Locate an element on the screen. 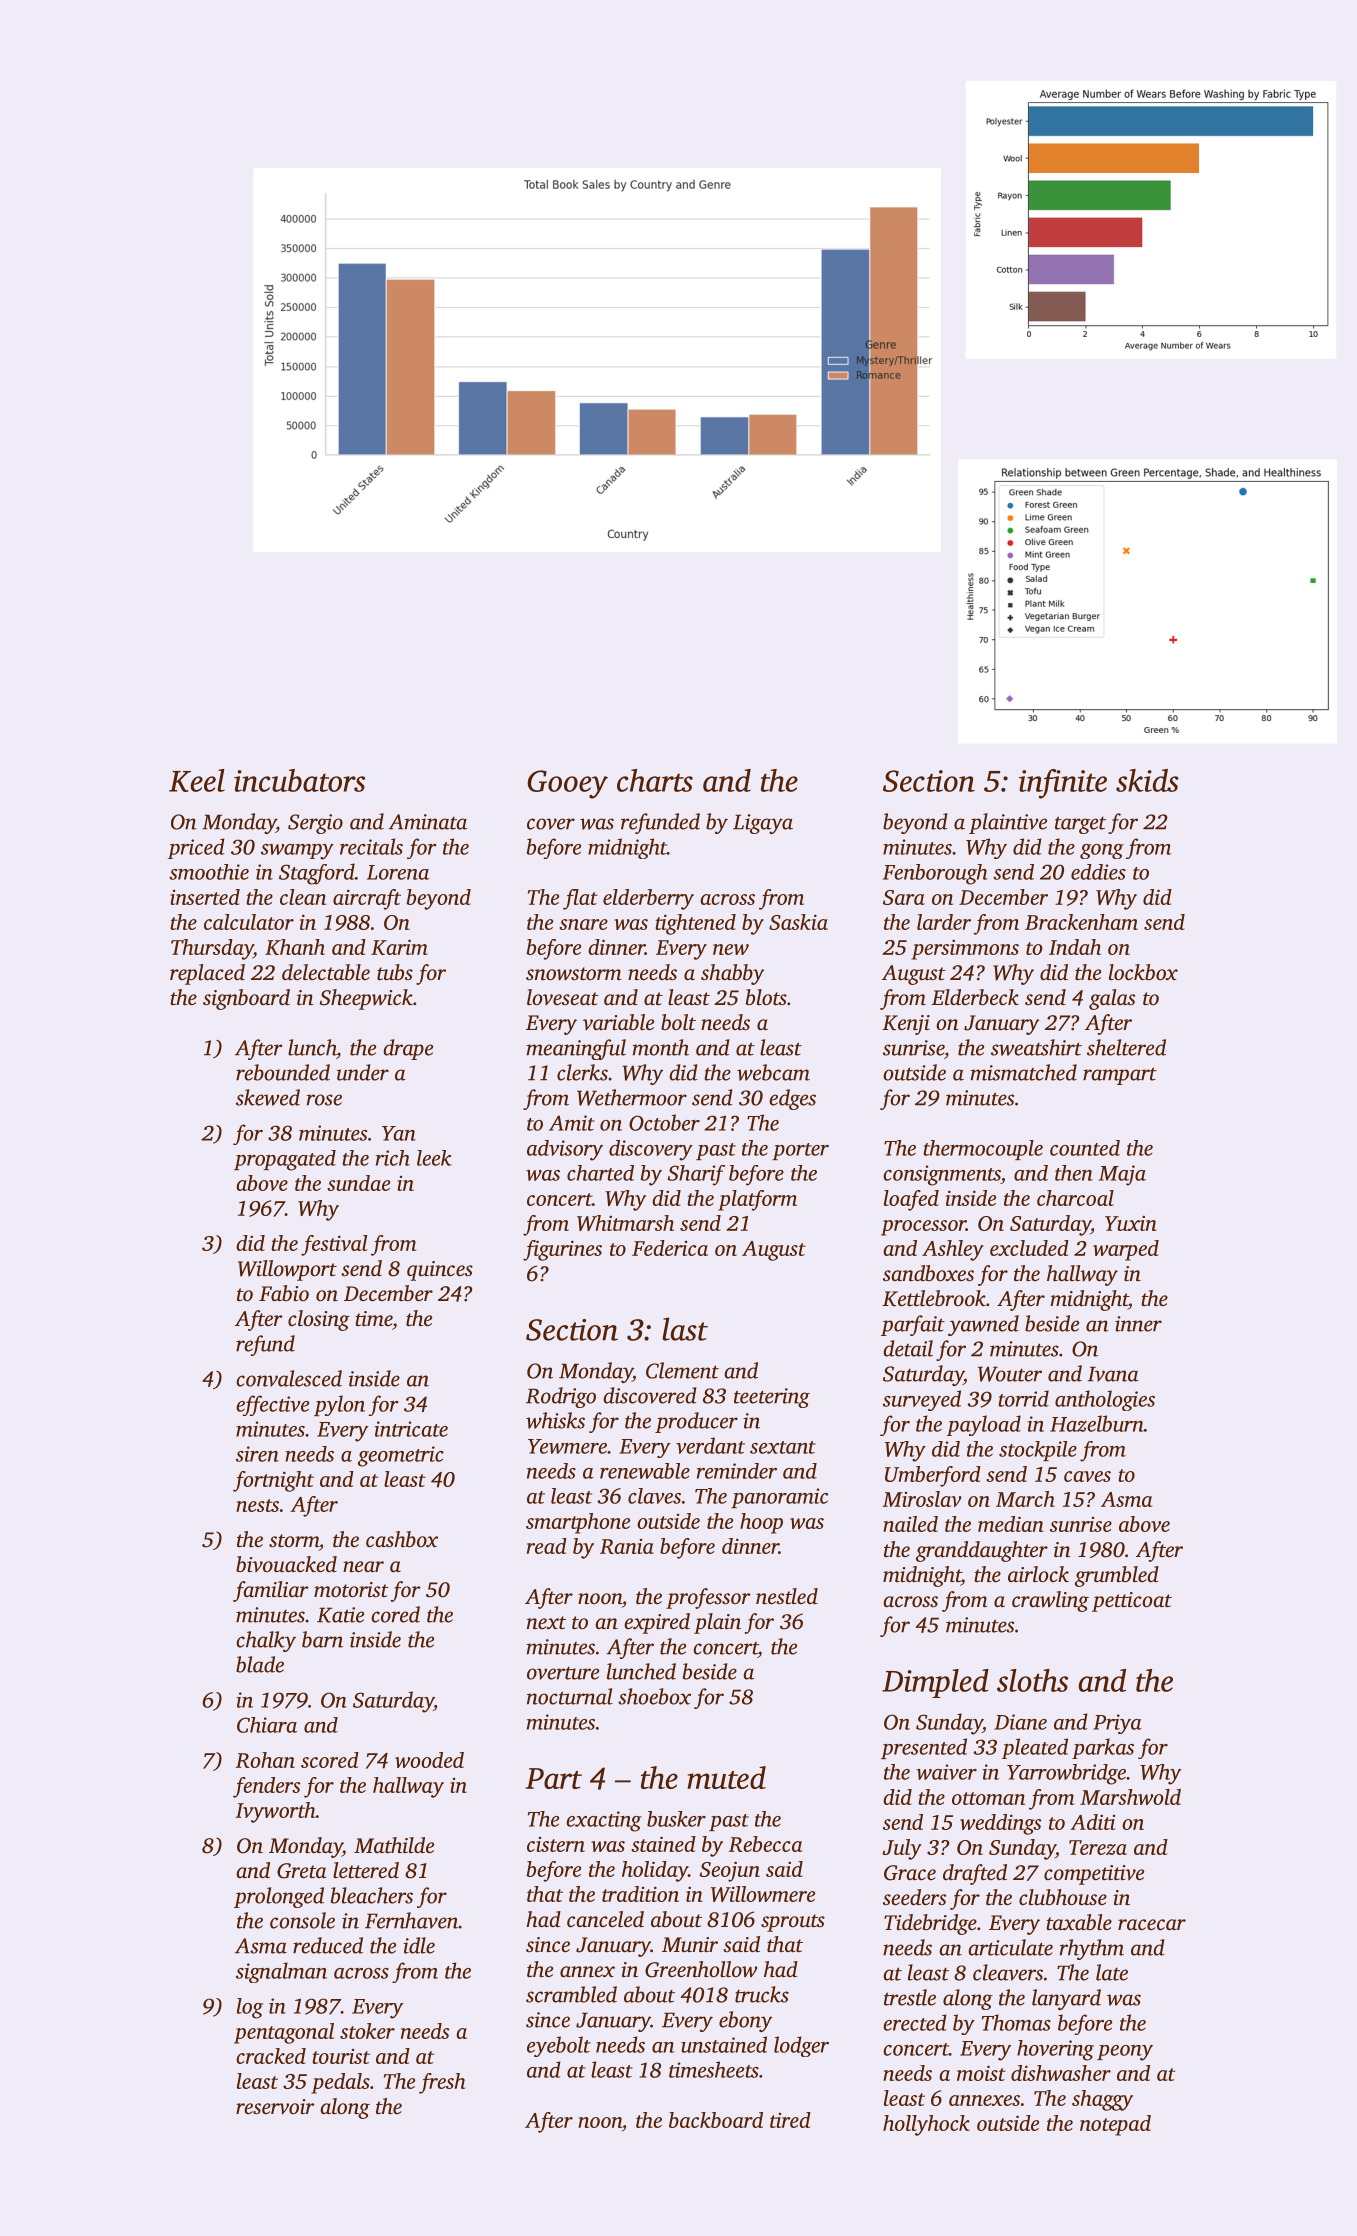 The width and height of the screenshot is (1357, 2236). fresh is located at coordinates (442, 2083).
